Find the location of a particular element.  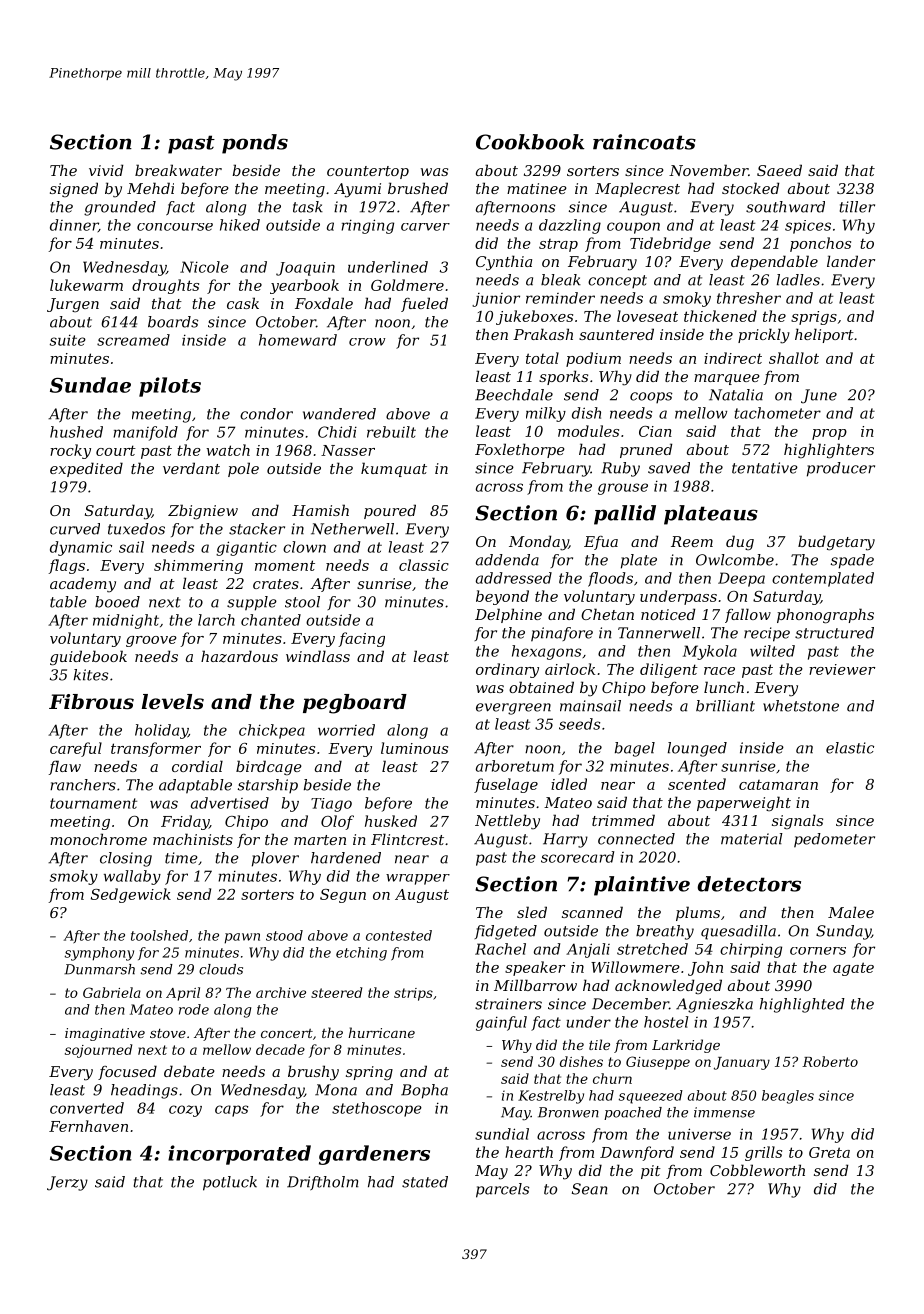

Delphine is located at coordinates (508, 615).
